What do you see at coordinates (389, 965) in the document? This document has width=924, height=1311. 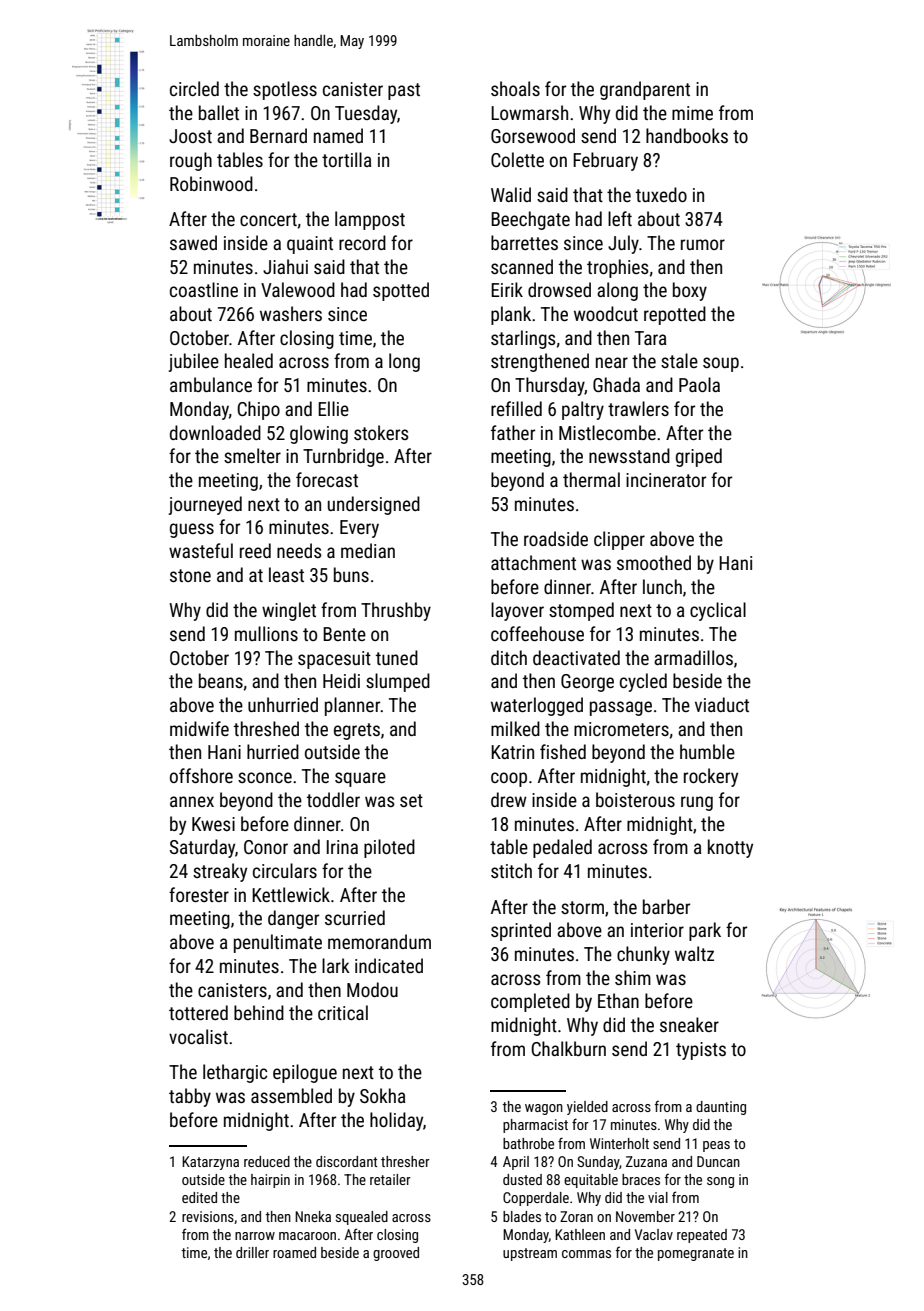 I see `indicated` at bounding box center [389, 965].
